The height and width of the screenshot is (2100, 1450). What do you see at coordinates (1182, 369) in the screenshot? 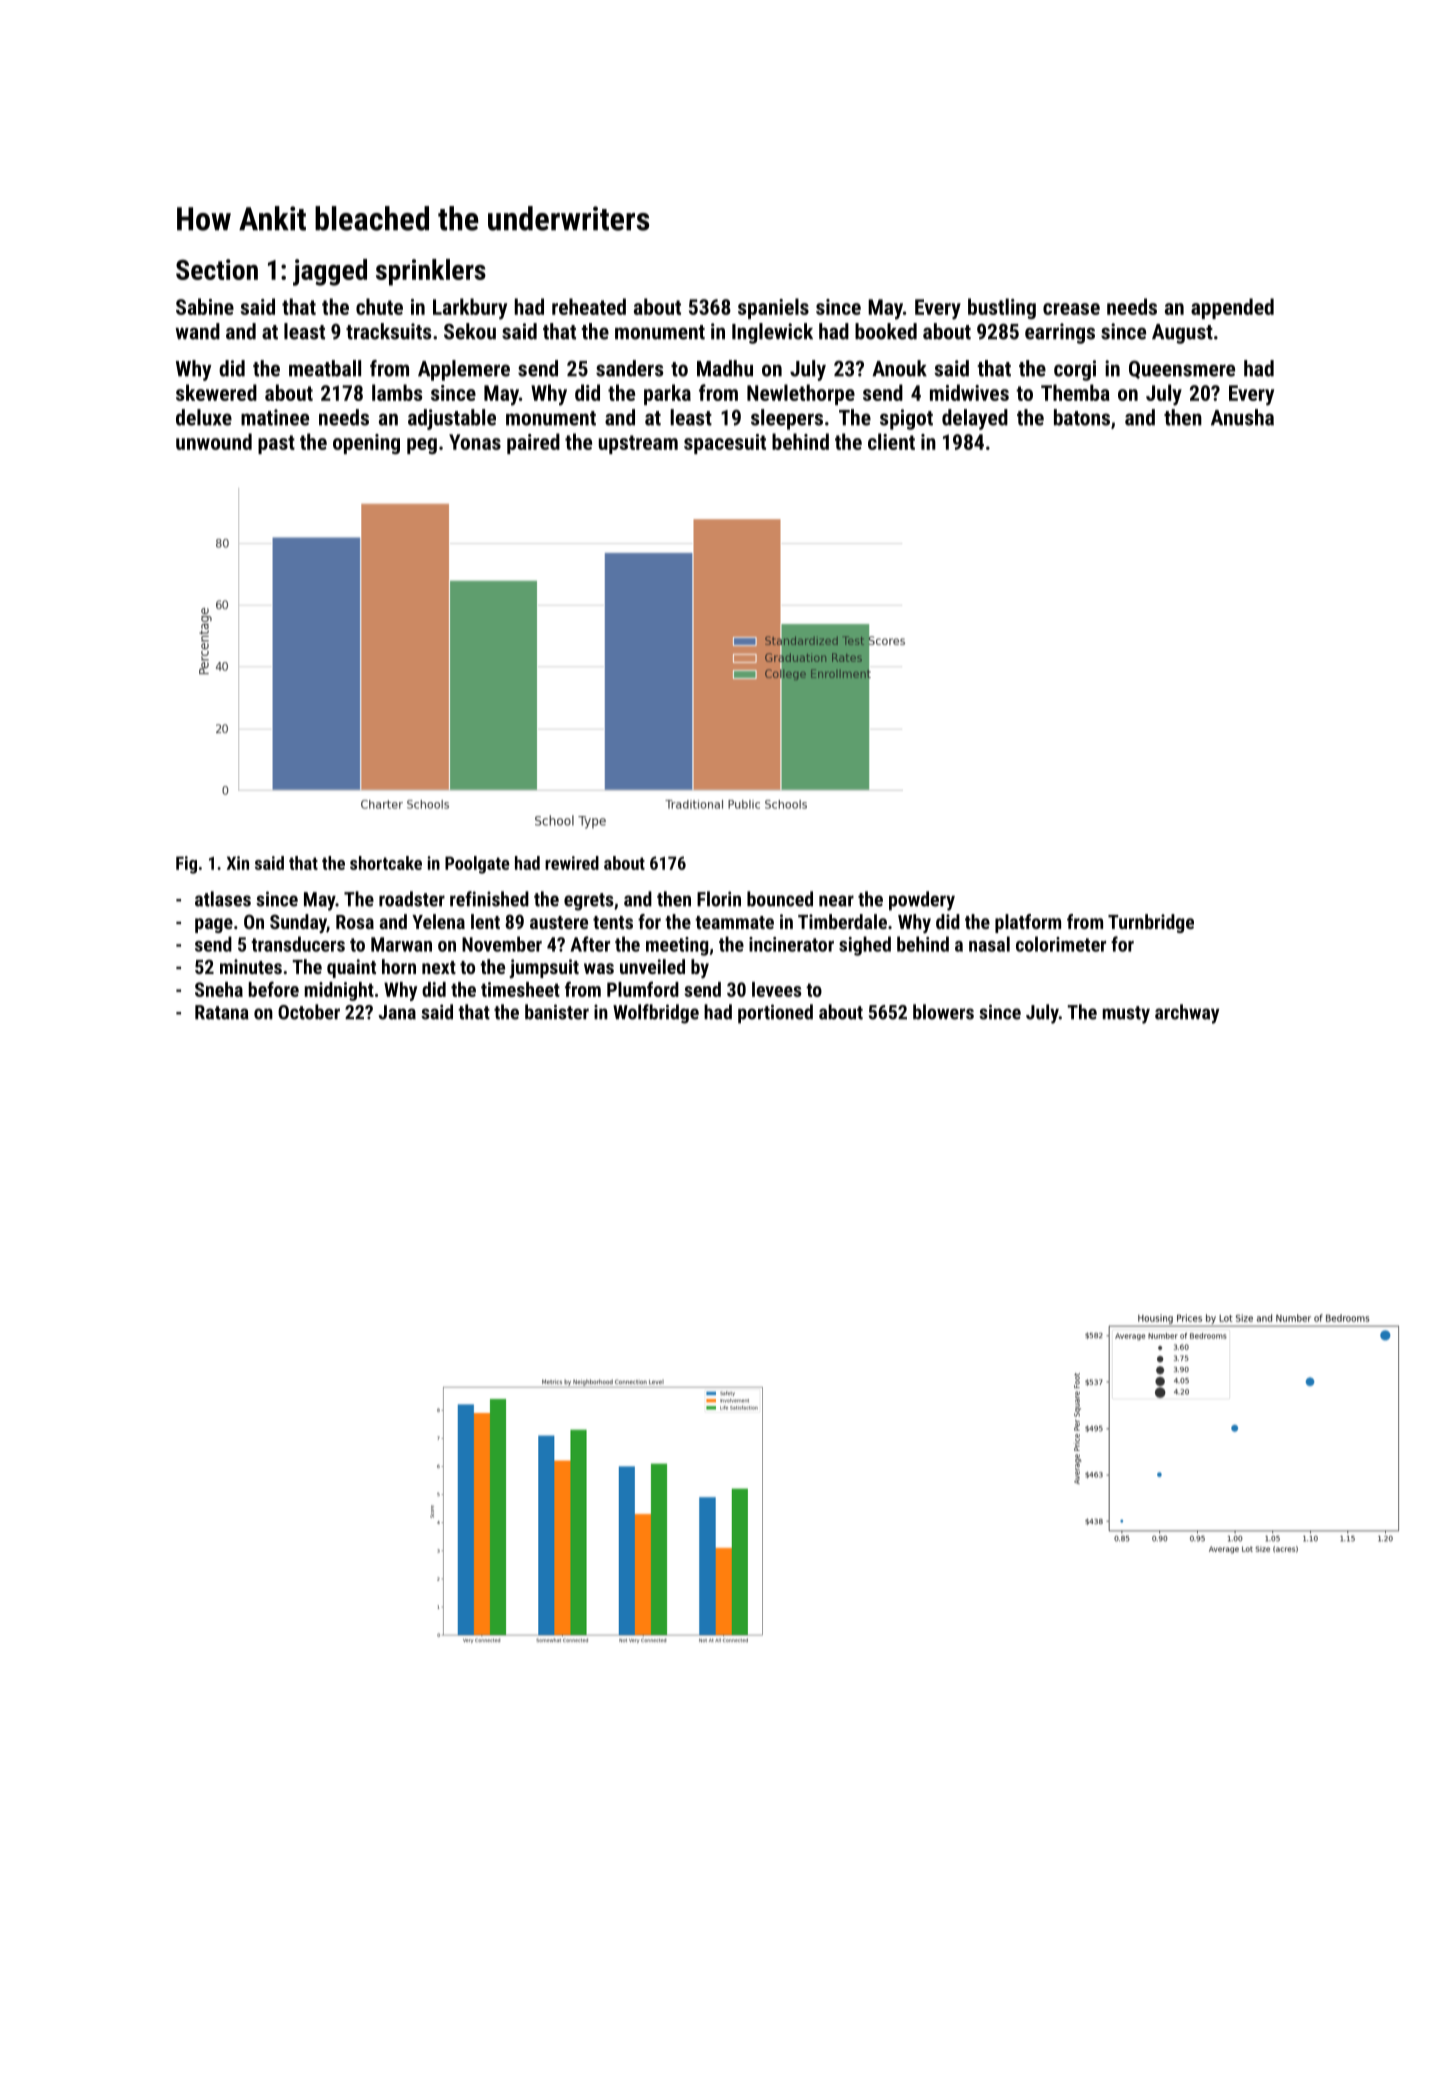
I see `Queensmere` at bounding box center [1182, 369].
